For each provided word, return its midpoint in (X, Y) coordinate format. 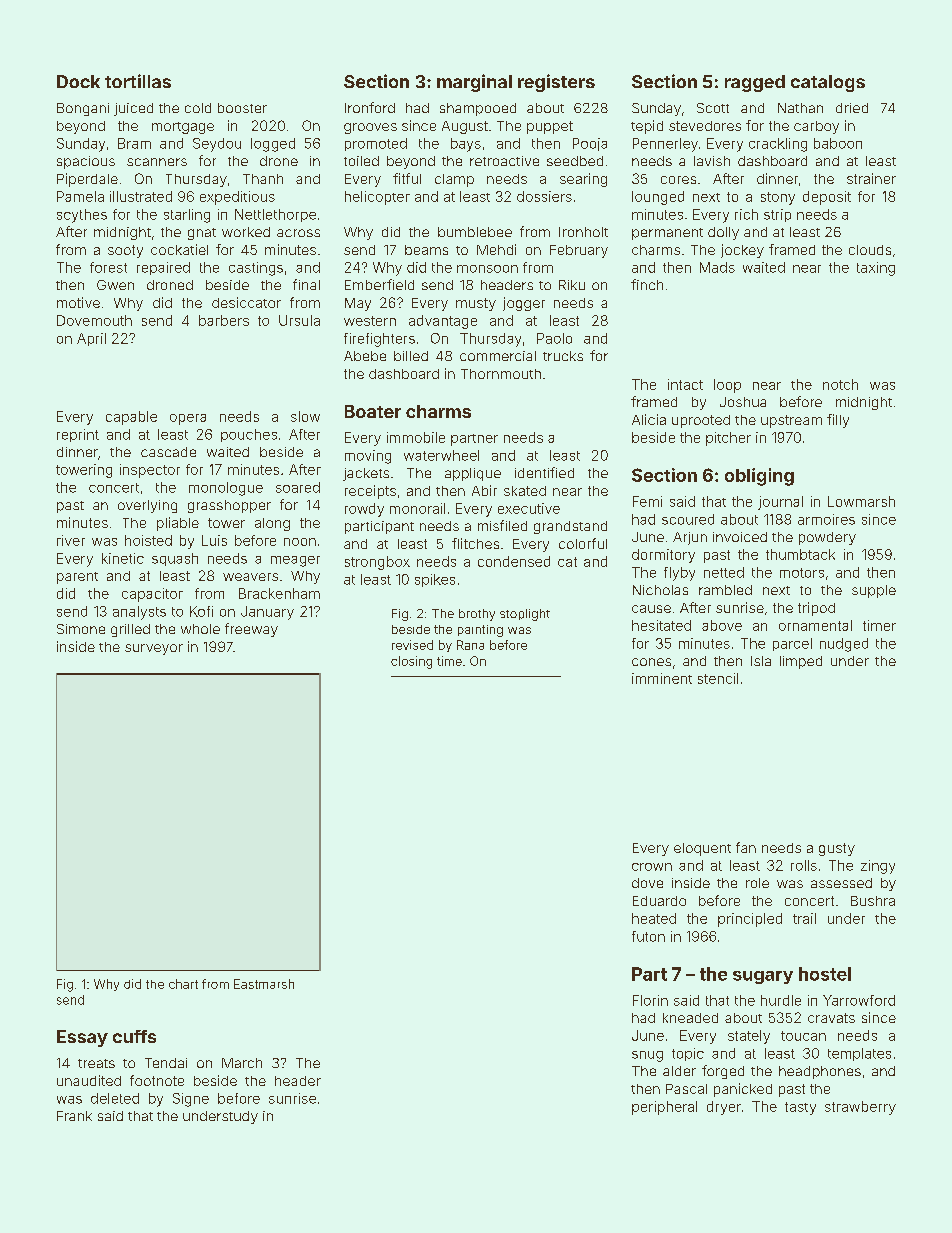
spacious (86, 162)
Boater (373, 411)
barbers (224, 320)
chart (183, 984)
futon (648, 936)
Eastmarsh (264, 984)
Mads (717, 267)
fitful (407, 178)
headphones (820, 1072)
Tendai (166, 1063)
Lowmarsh (861, 501)
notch (840, 384)
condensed (514, 561)
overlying (147, 506)
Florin (650, 1000)
